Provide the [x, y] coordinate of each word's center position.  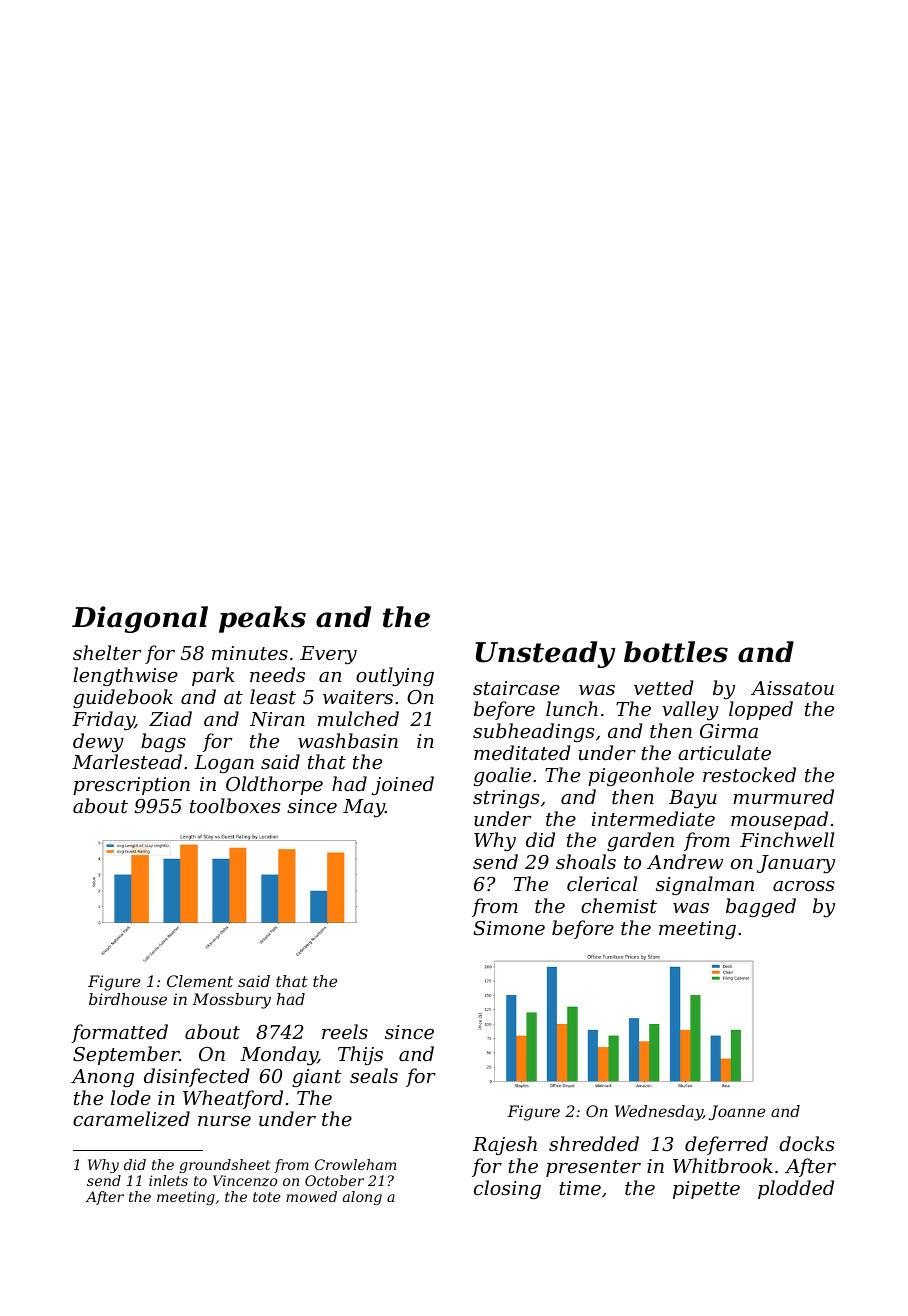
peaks [262, 619]
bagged [761, 907]
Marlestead [127, 761]
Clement [200, 981]
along [362, 1198]
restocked [749, 774]
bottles [676, 652]
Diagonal [140, 619]
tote [267, 1197]
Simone [509, 928]
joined [403, 785]
